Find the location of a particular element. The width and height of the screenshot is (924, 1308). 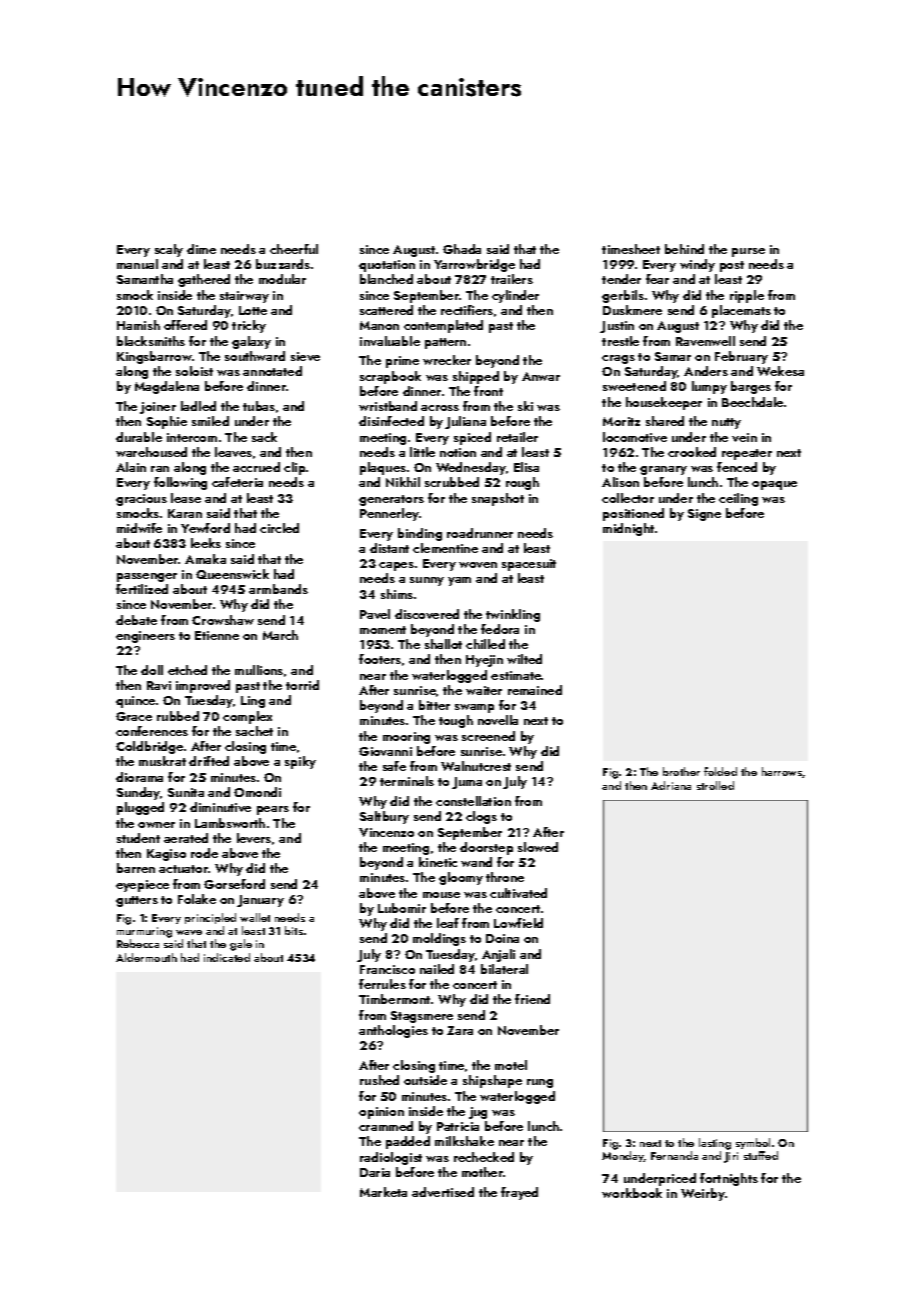

folded is located at coordinates (720, 771).
